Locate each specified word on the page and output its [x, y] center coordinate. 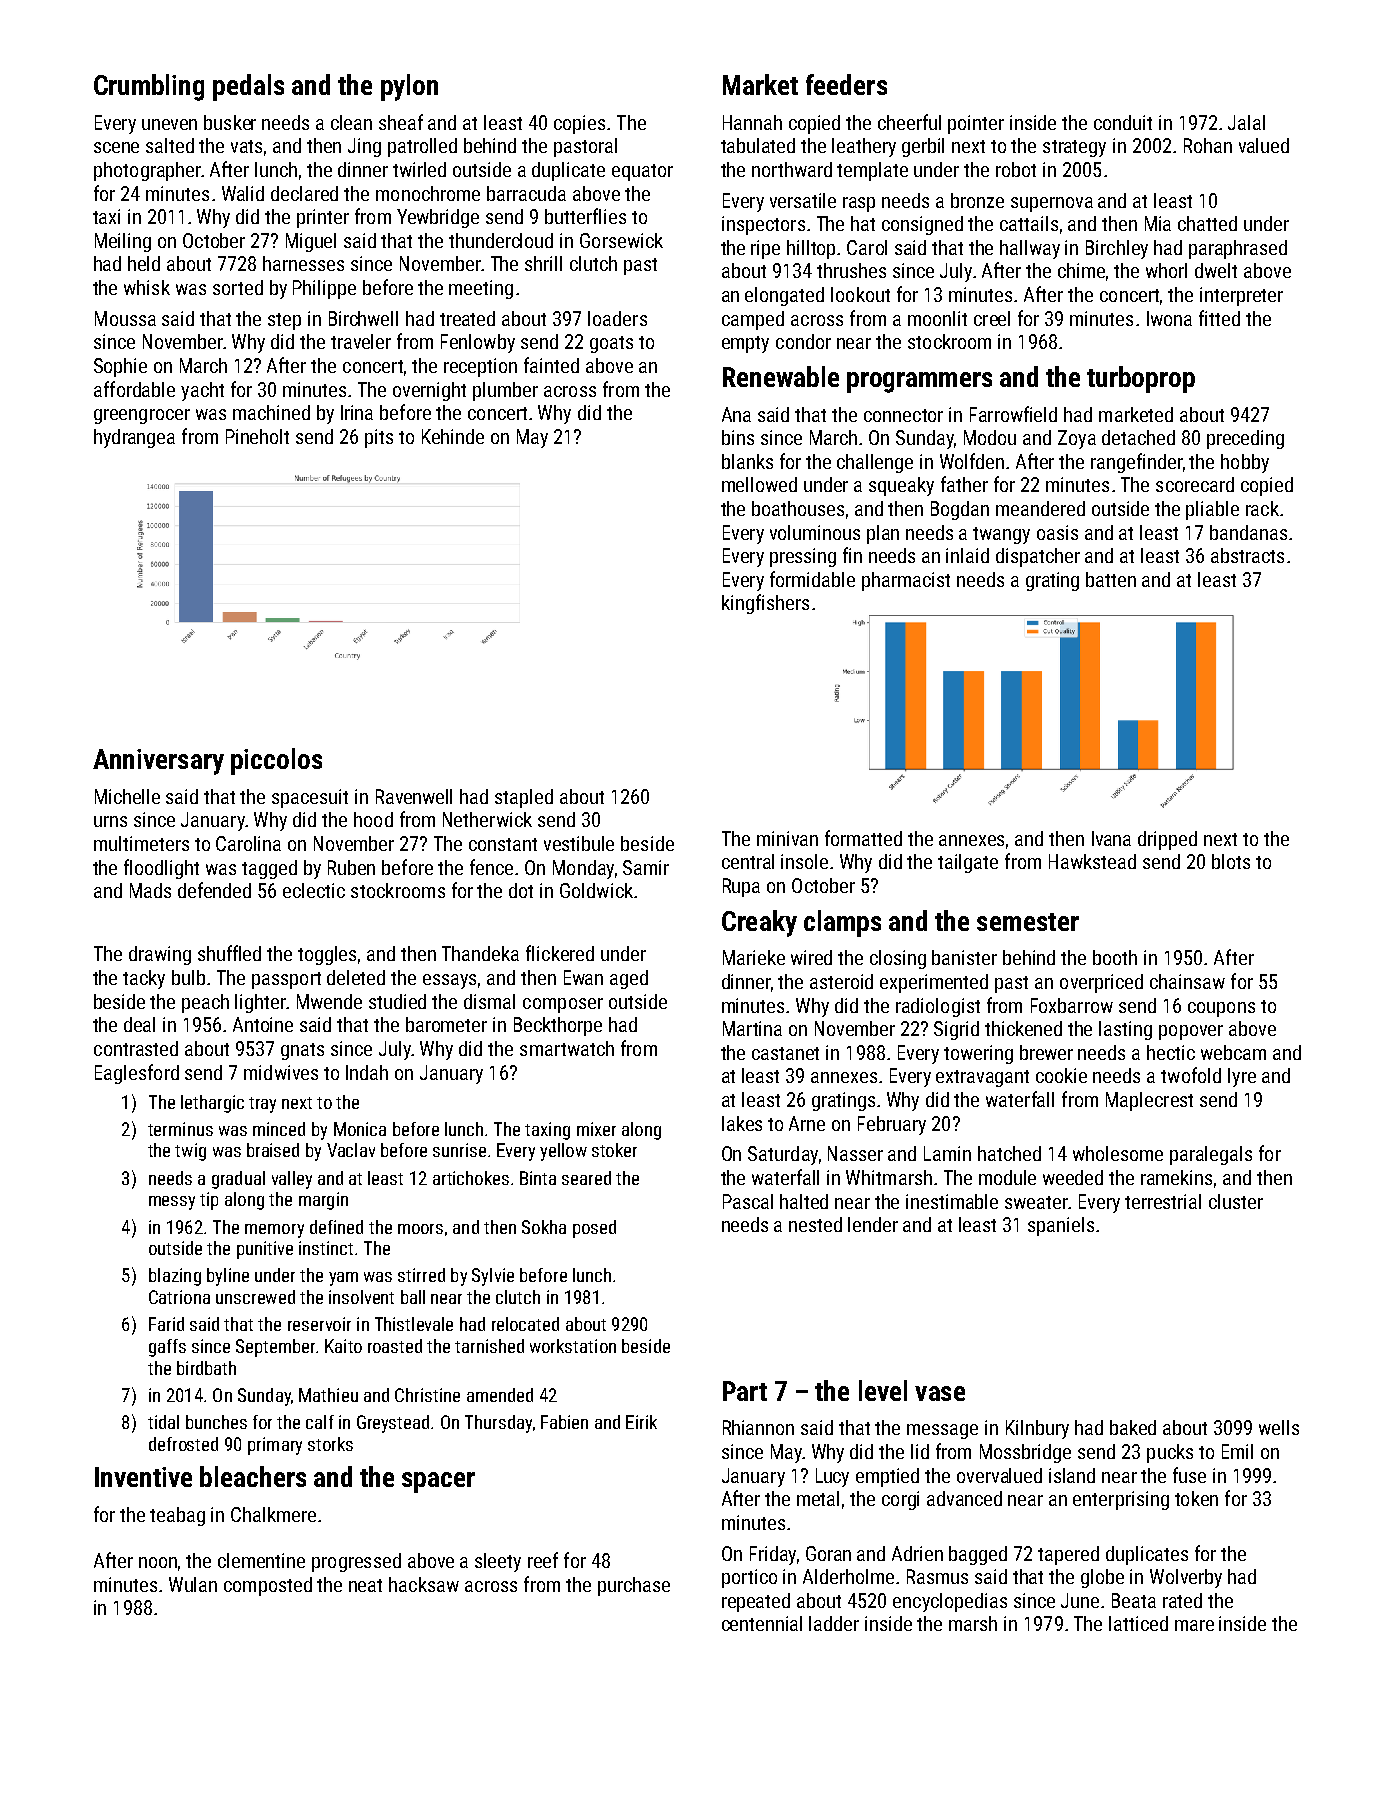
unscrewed [255, 1297]
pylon [409, 87]
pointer [976, 124]
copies [579, 124]
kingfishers [765, 604]
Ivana [1111, 838]
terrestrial [1163, 1201]
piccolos [276, 761]
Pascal [748, 1201]
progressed [356, 1562]
